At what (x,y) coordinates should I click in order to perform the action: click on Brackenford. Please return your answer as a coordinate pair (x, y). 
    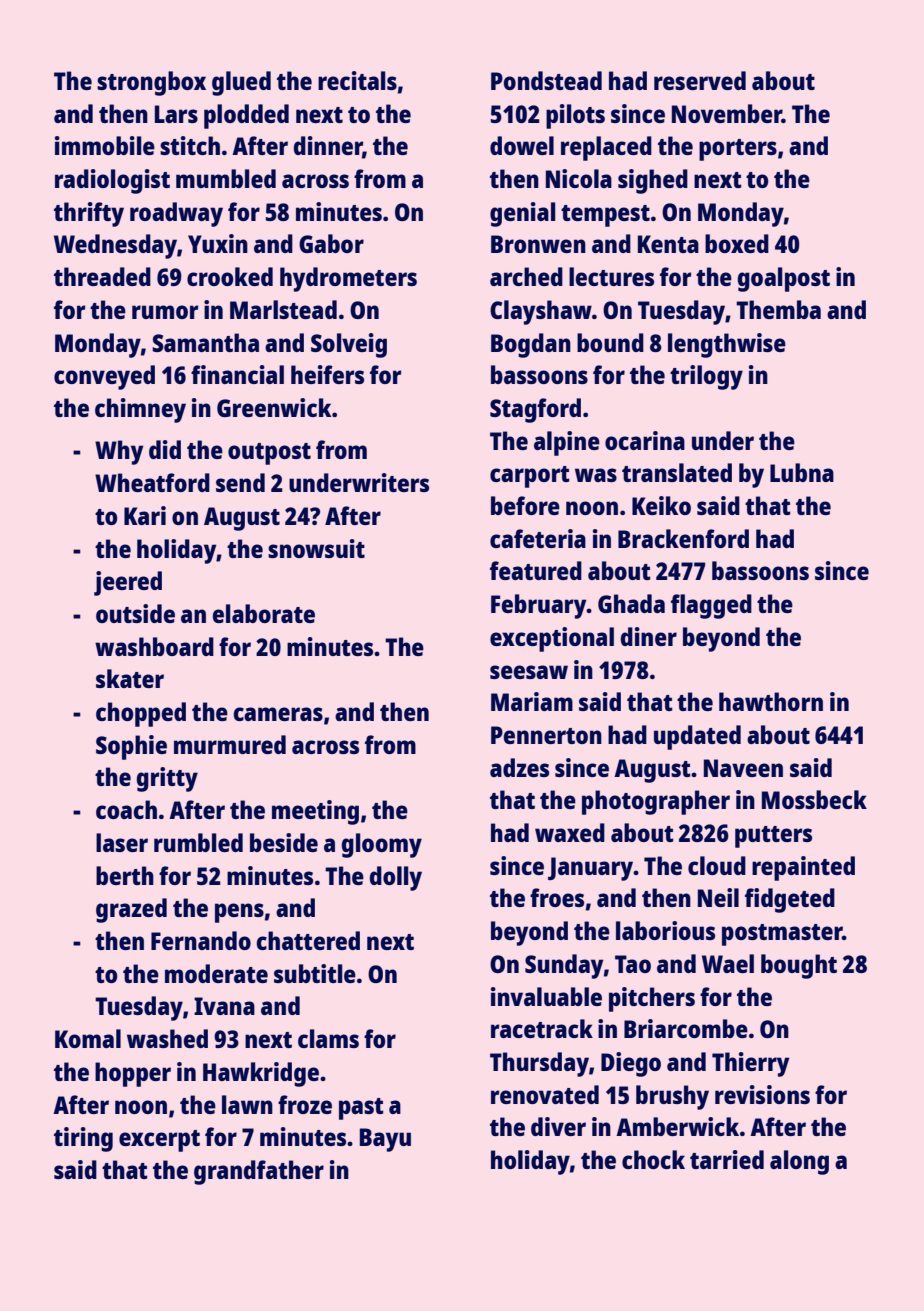
    Looking at the image, I should click on (683, 538).
